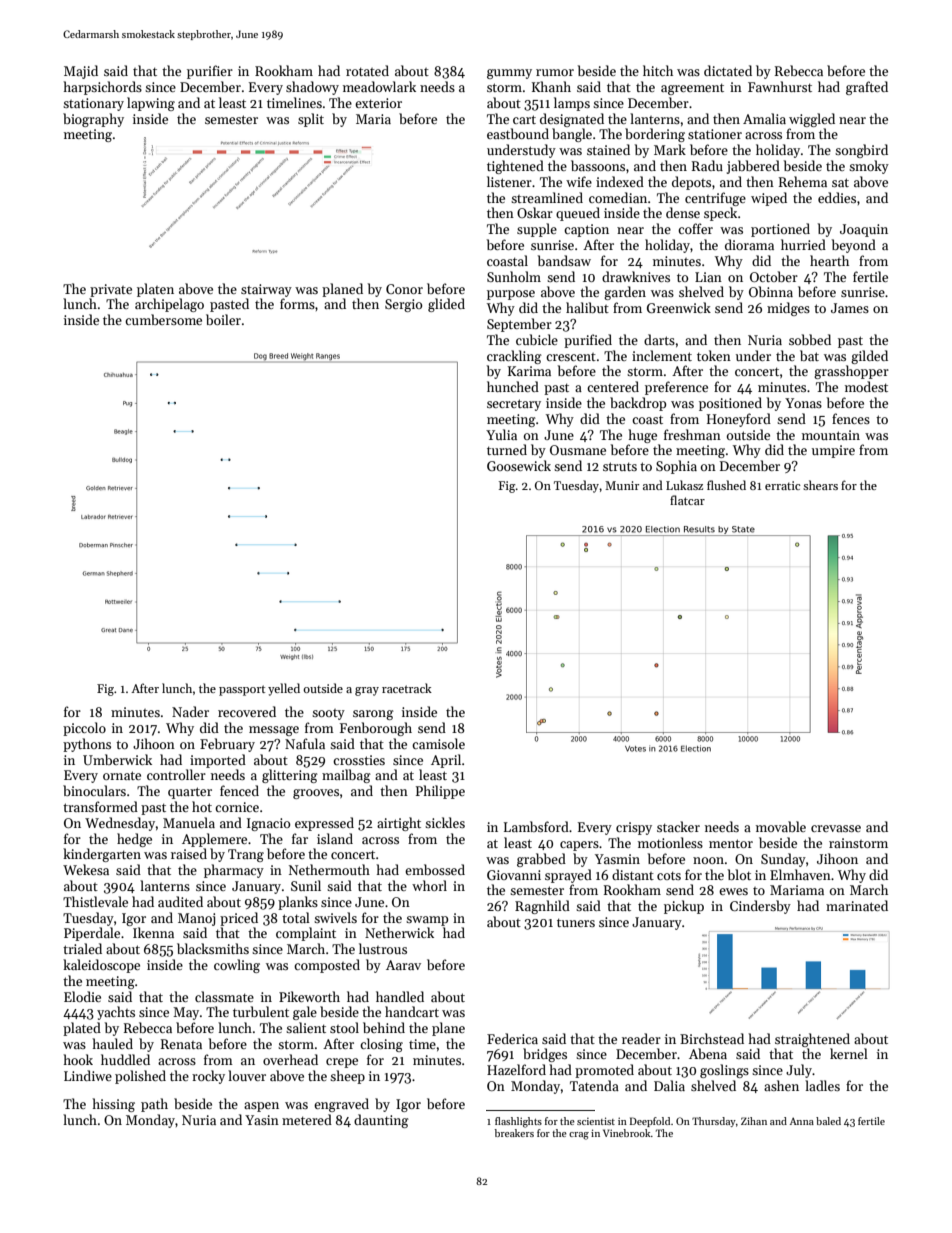  What do you see at coordinates (501, 434) in the document?
I see `Yulia` at bounding box center [501, 434].
